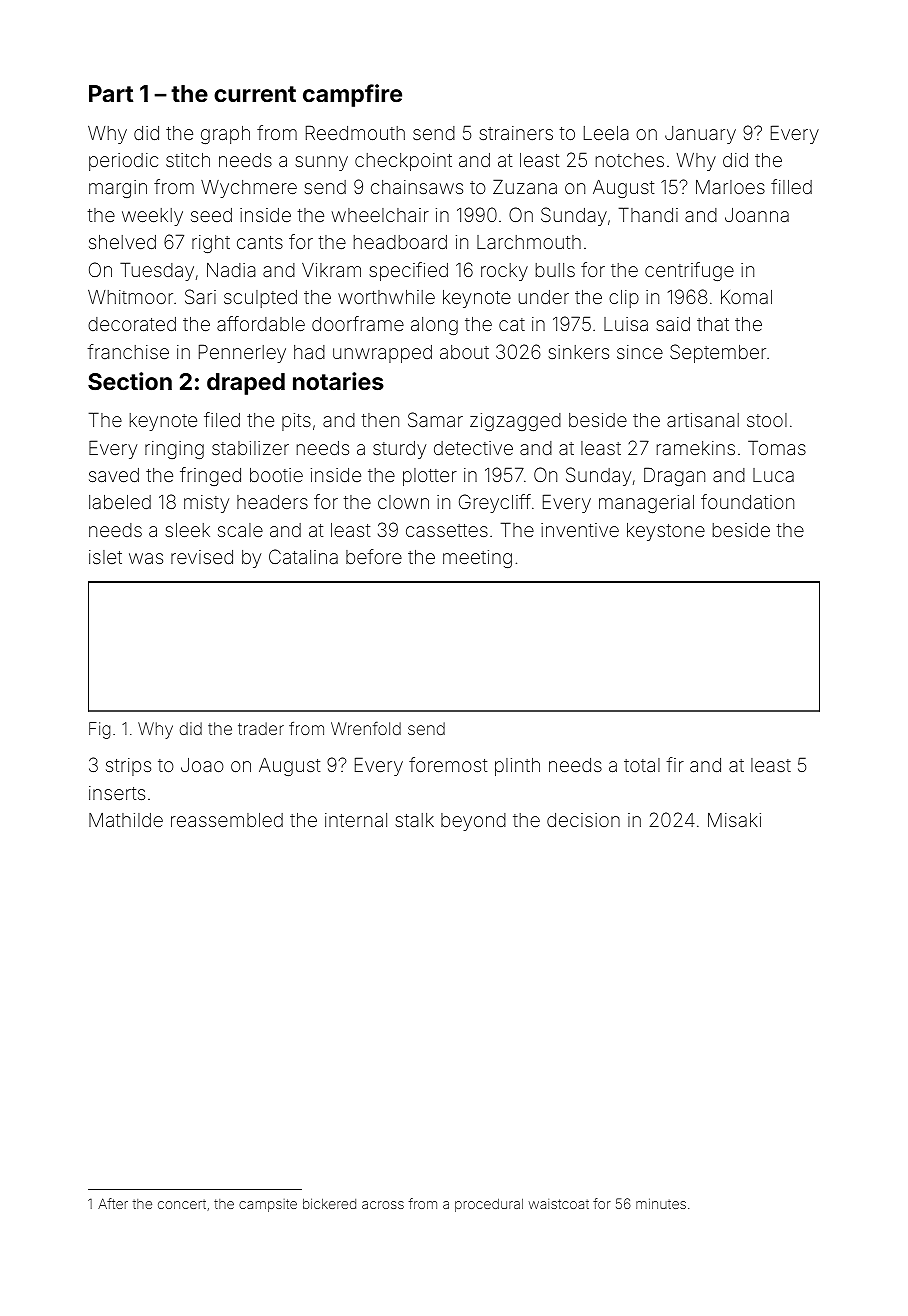 This screenshot has width=908, height=1316. What do you see at coordinates (583, 820) in the screenshot?
I see `decision` at bounding box center [583, 820].
